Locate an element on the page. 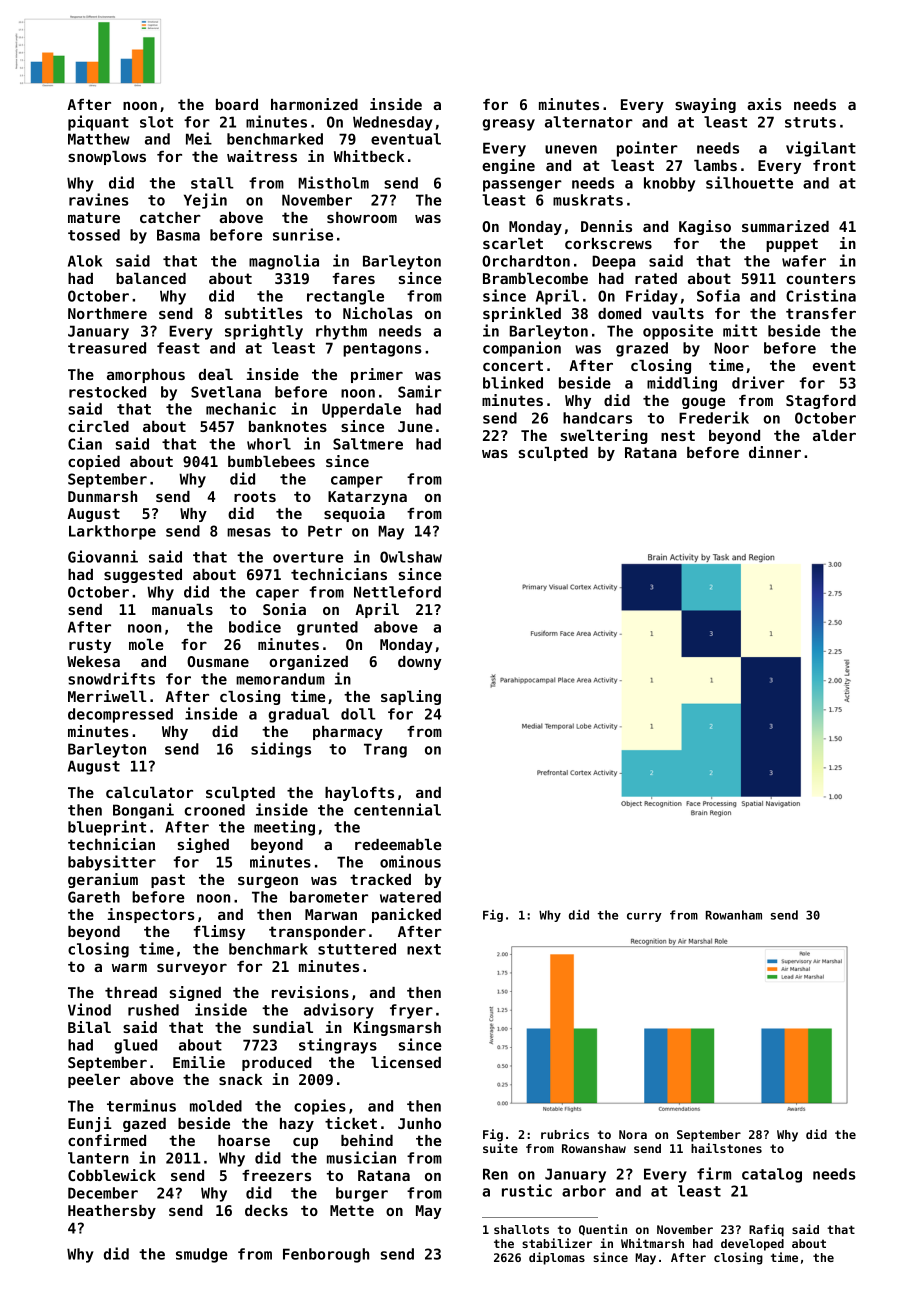 Image resolution: width=924 pixels, height=1308 pixels. curry is located at coordinates (644, 917).
